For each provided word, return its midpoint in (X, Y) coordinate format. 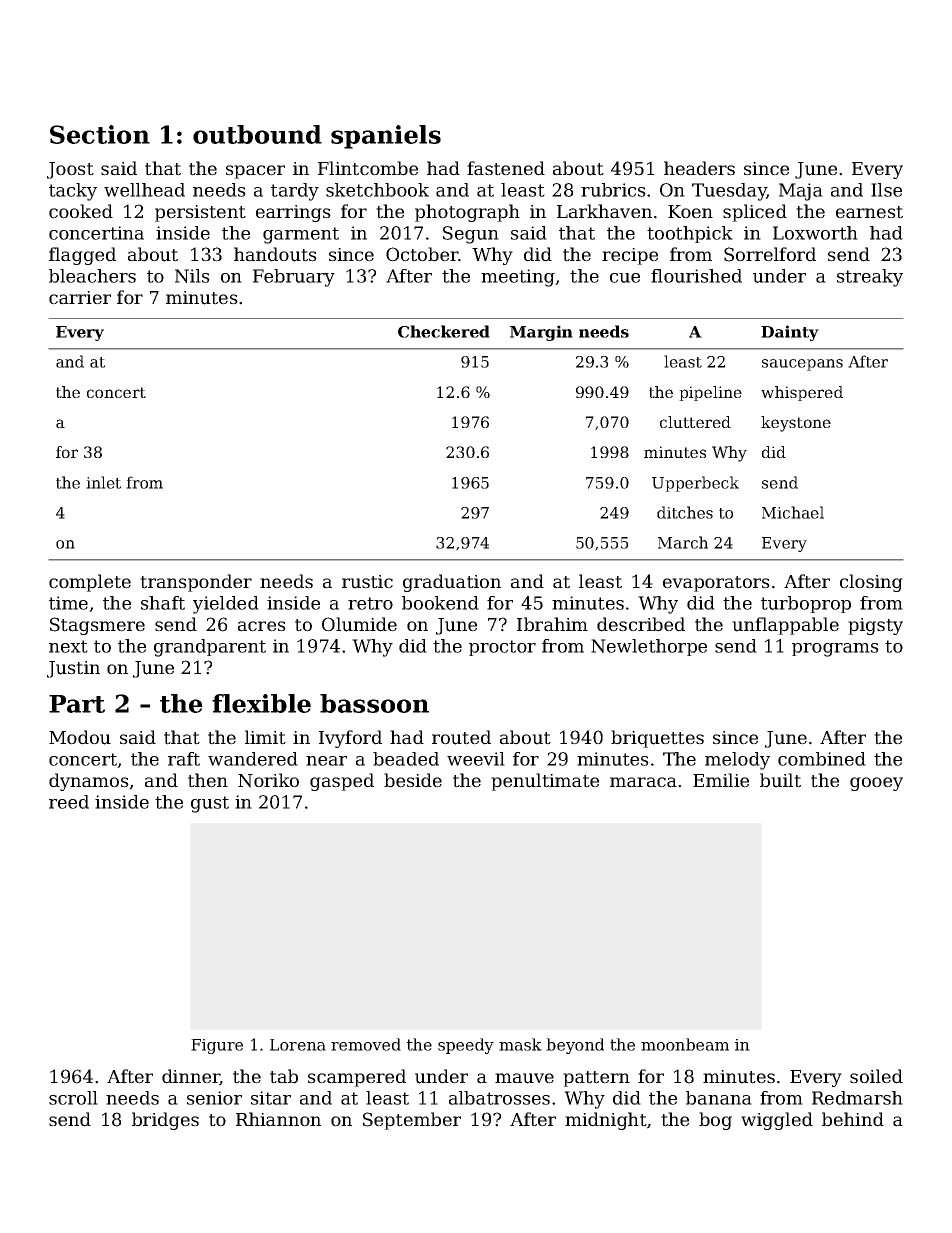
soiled (876, 1076)
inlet (103, 482)
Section (100, 134)
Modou (80, 737)
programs (835, 650)
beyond (575, 1046)
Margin (541, 333)
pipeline (710, 393)
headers (699, 168)
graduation (452, 583)
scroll (73, 1098)
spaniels (386, 137)
